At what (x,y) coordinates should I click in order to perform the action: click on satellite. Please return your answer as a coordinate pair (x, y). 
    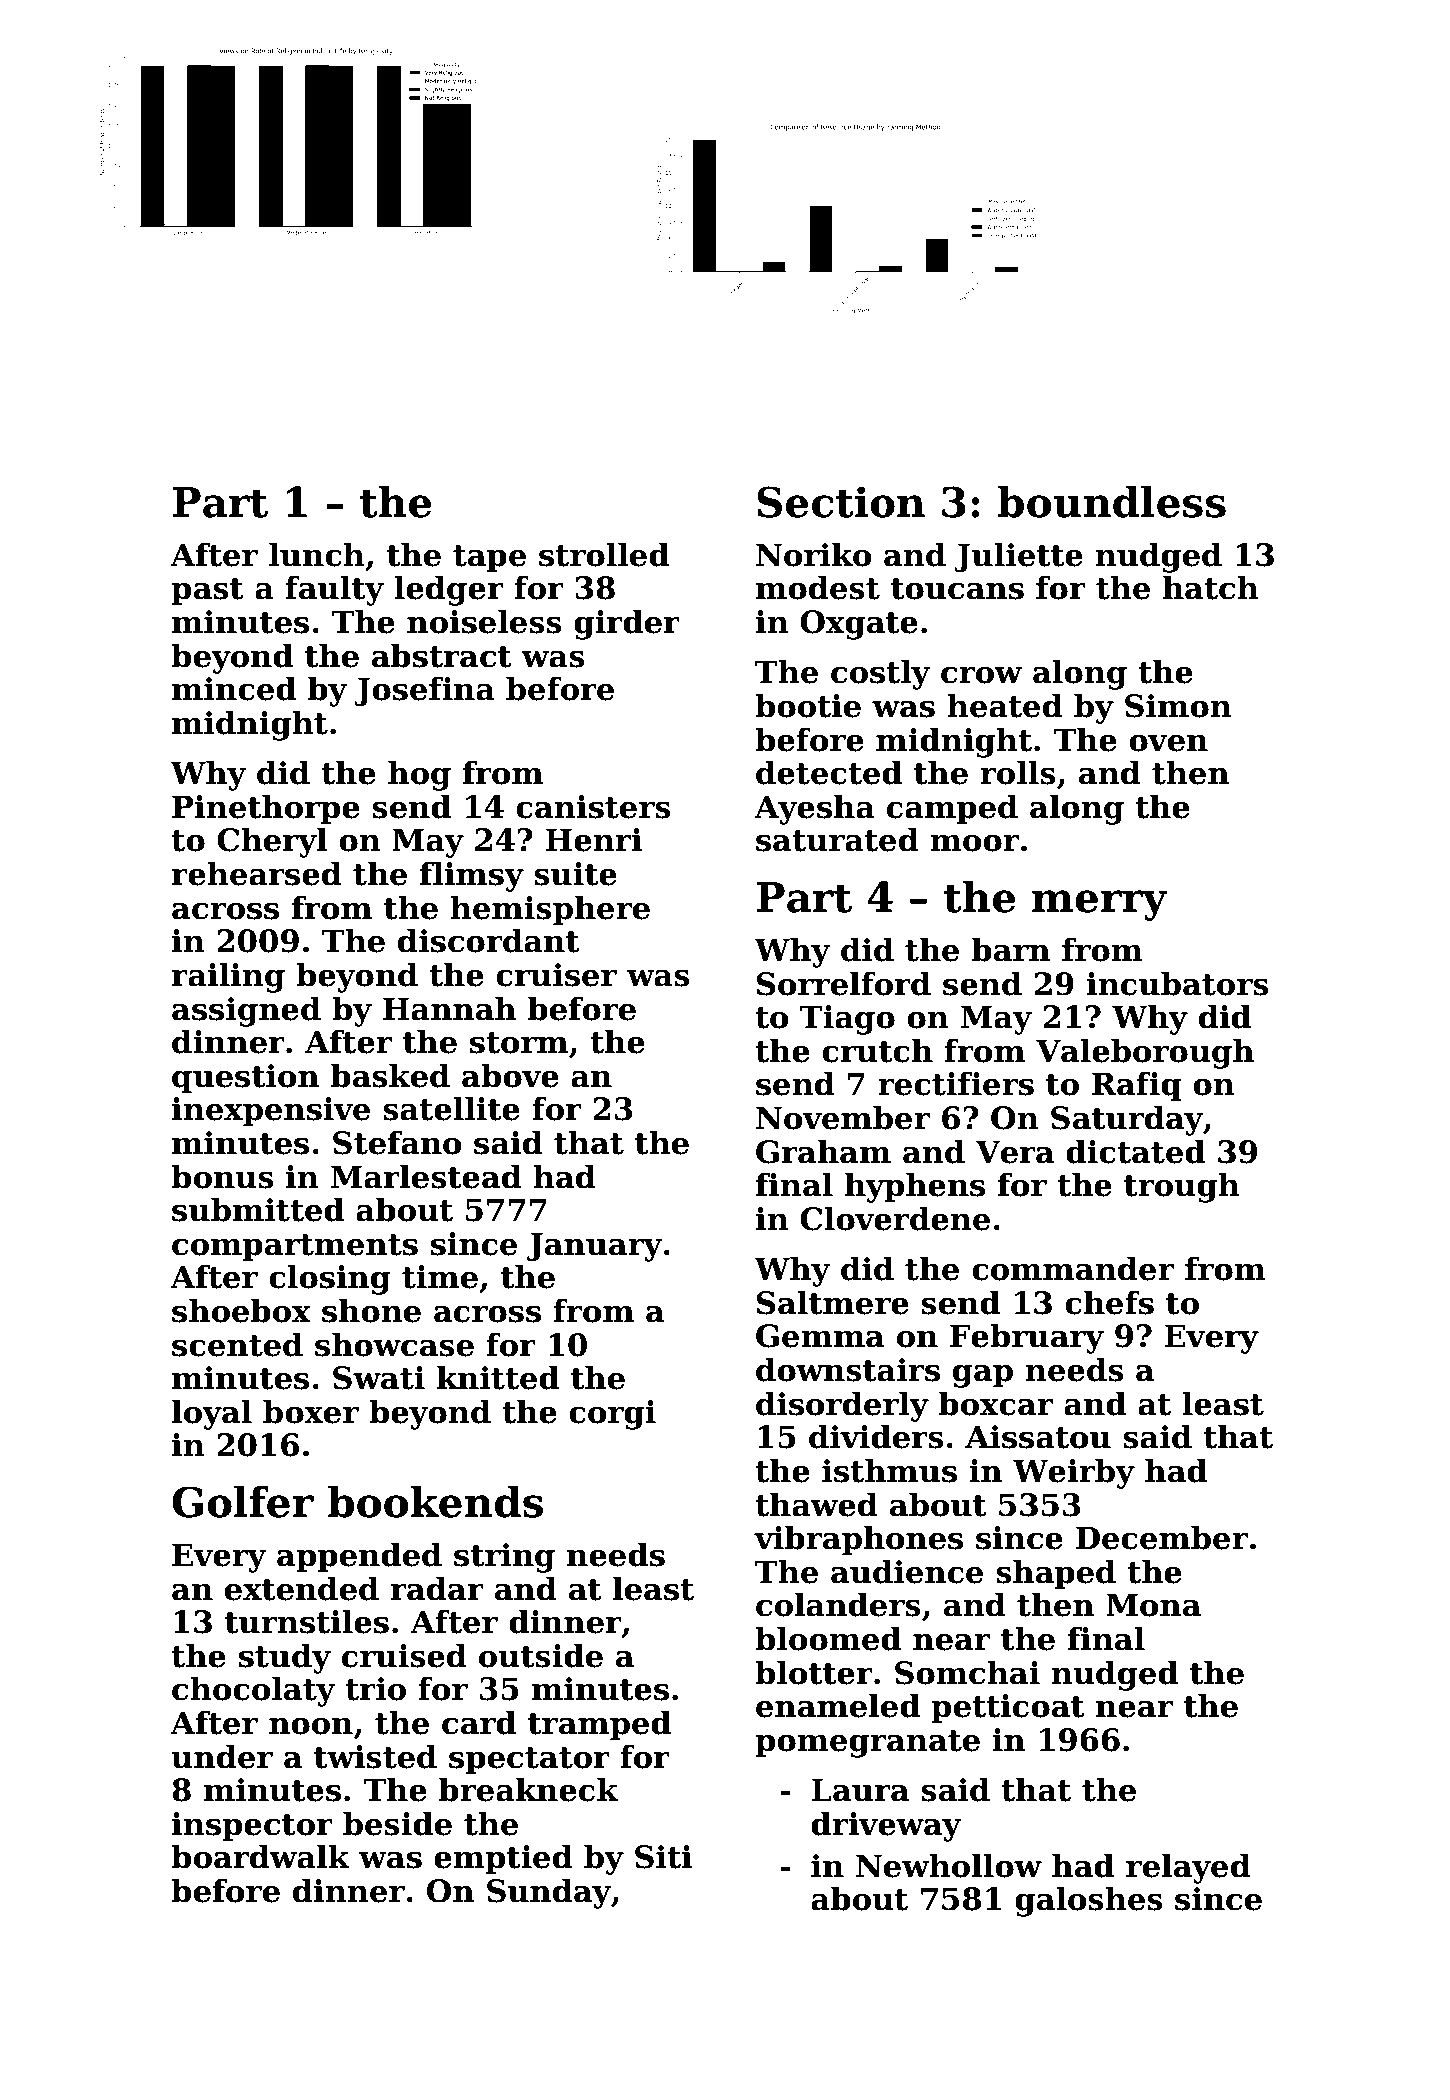
    Looking at the image, I should click on (451, 1108).
